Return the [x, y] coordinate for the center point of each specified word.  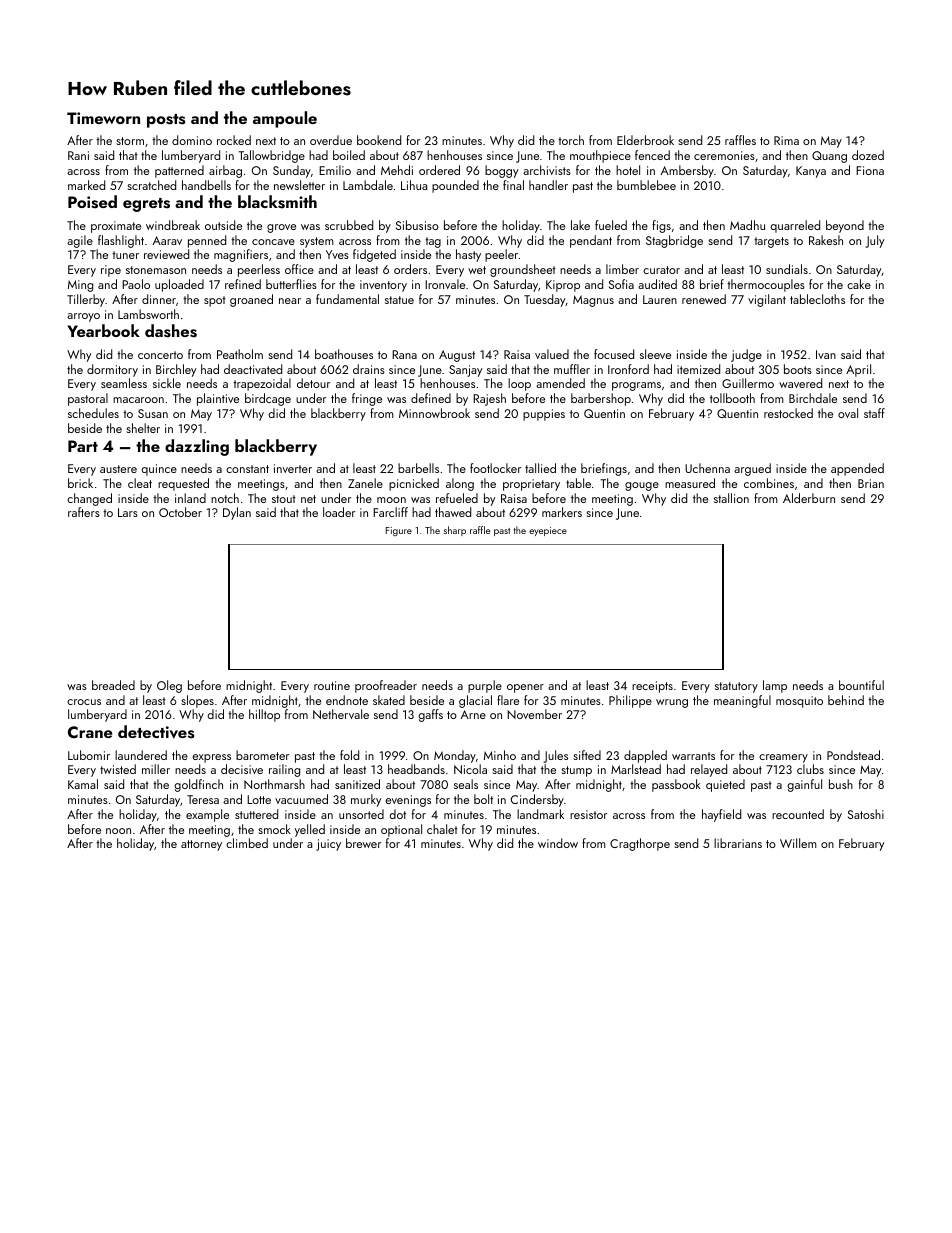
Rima [786, 140]
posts [166, 121]
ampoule [285, 119]
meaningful [742, 701]
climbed [247, 843]
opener [525, 688]
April [858, 370]
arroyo [83, 317]
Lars [128, 512]
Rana [404, 354]
